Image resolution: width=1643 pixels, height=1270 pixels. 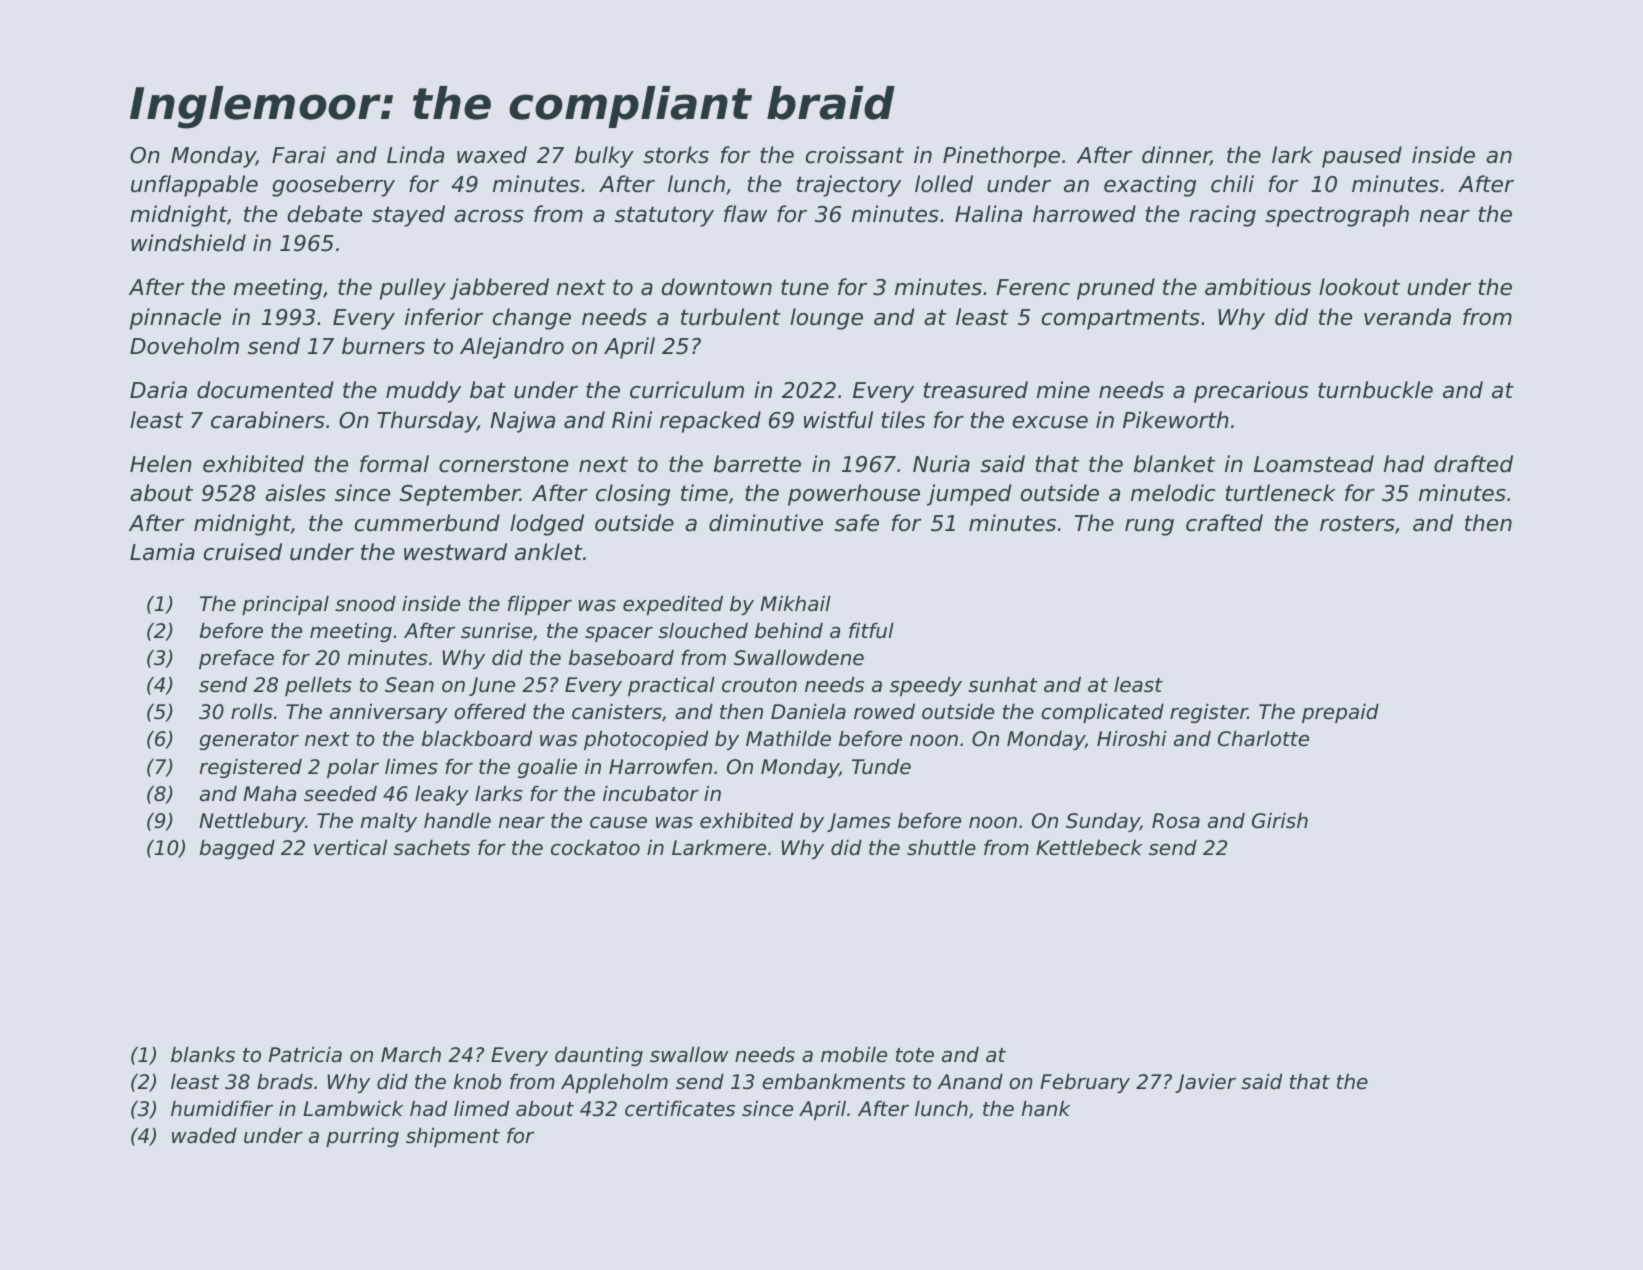 I want to click on Javier, so click(x=1205, y=1083).
